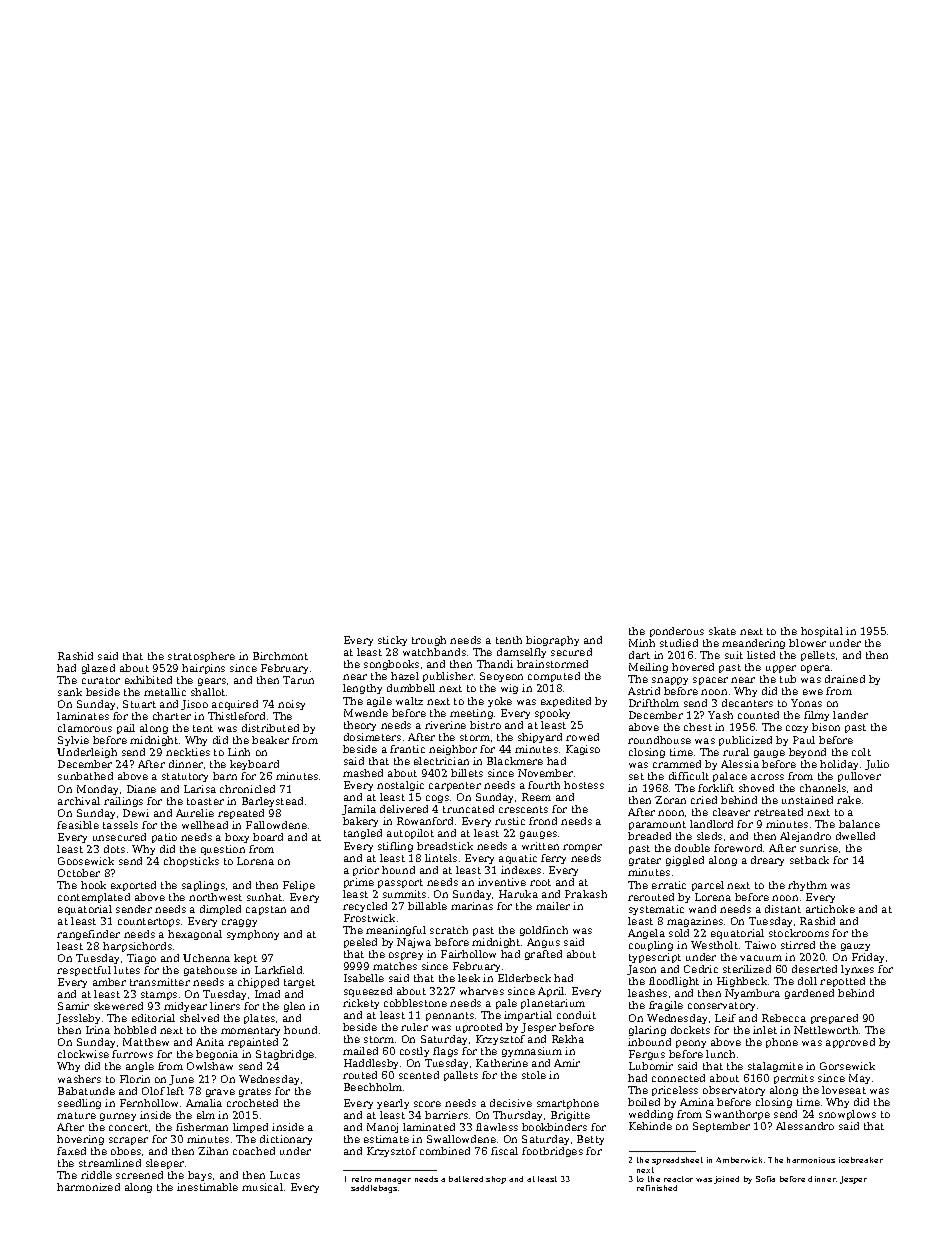  What do you see at coordinates (722, 631) in the screenshot?
I see `skate` at bounding box center [722, 631].
